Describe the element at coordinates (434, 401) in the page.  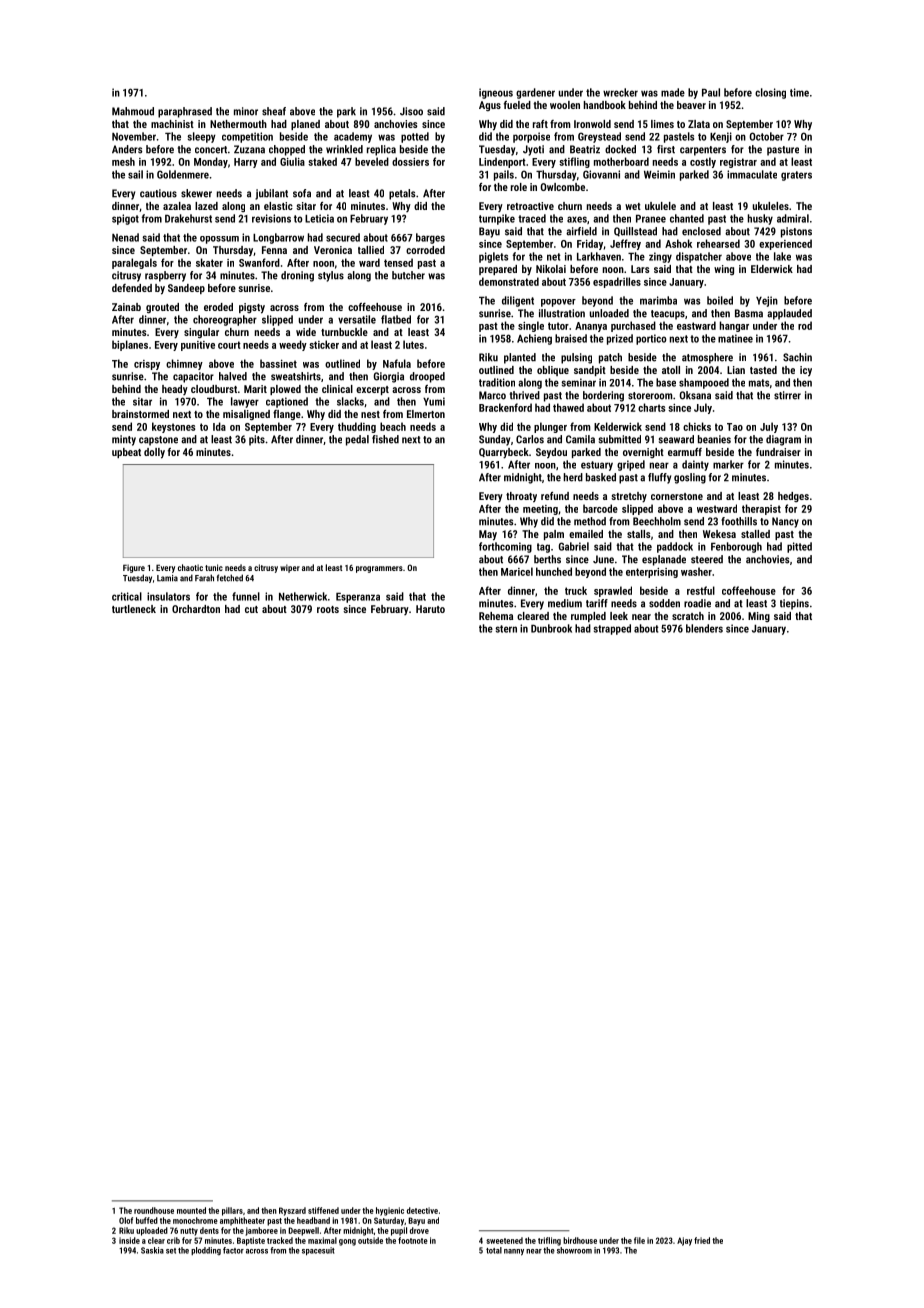
I see `Yumi` at that location.
